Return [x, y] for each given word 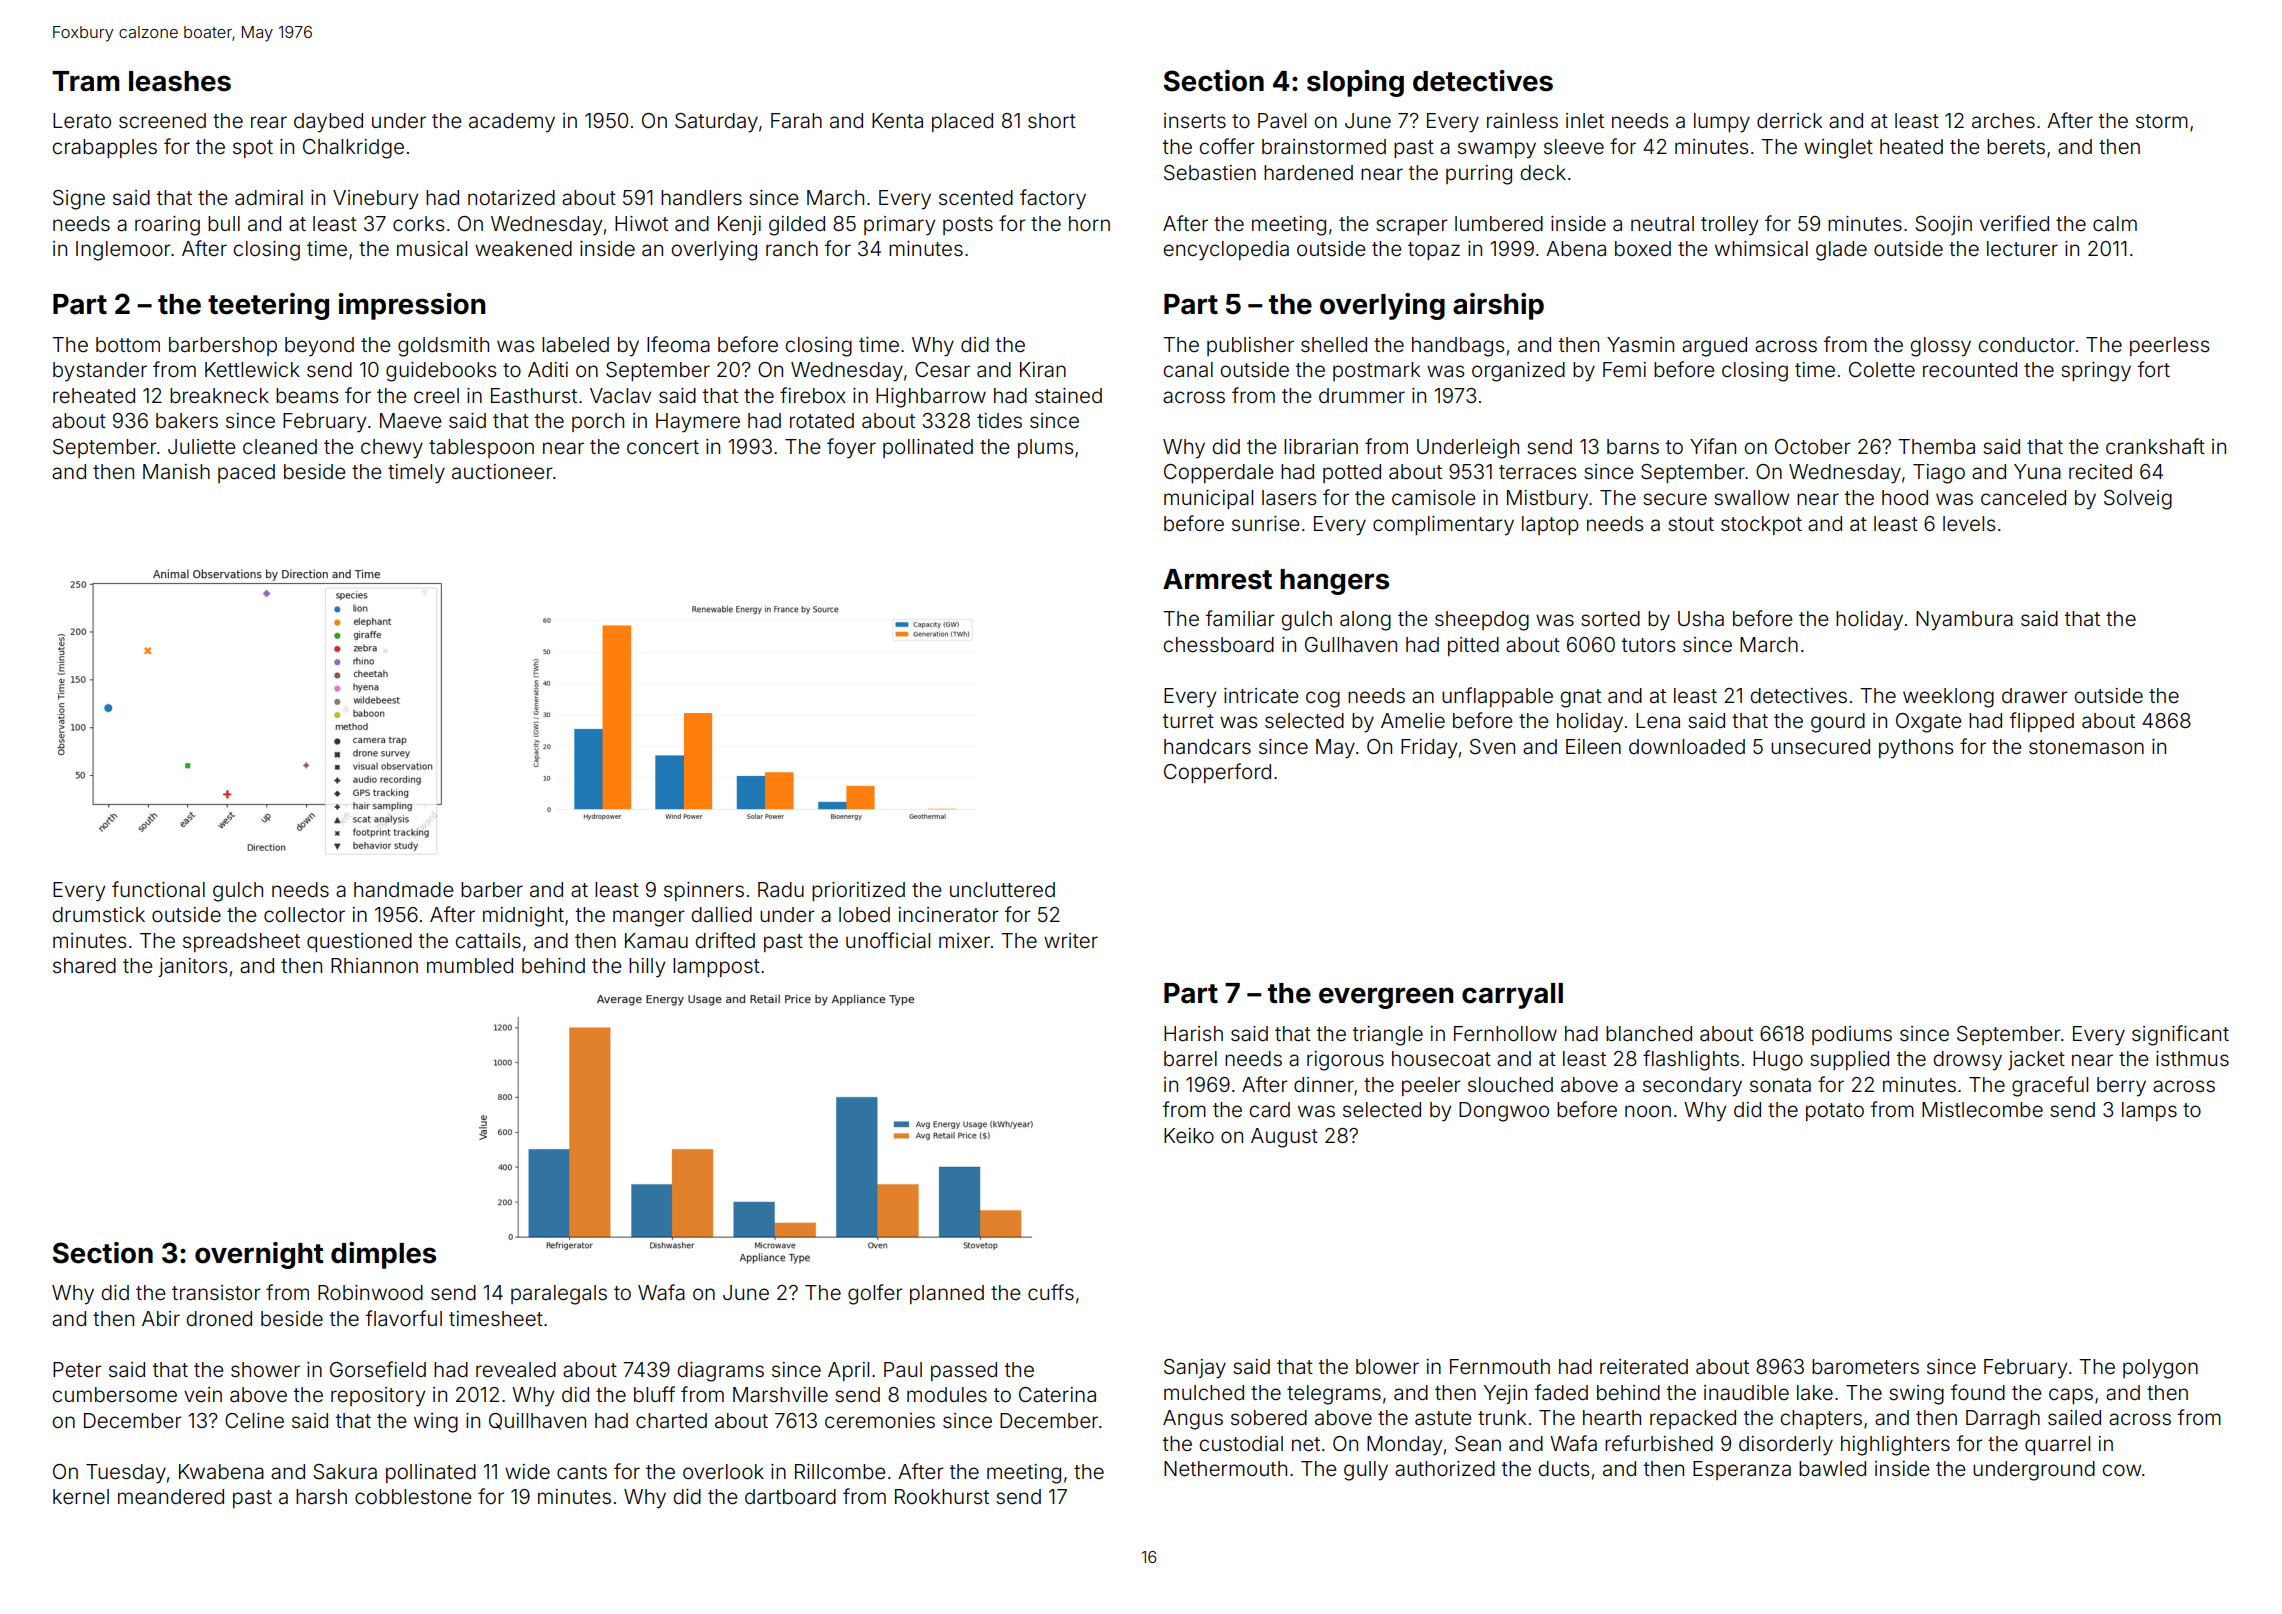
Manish [176, 471]
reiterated [1644, 1366]
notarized [511, 197]
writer [1071, 940]
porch [598, 422]
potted [1352, 473]
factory [1053, 199]
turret [1188, 721]
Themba [1936, 446]
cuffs [1051, 1292]
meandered [171, 1496]
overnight [259, 1255]
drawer [2035, 695]
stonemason [2086, 747]
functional [158, 889]
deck [1543, 172]
